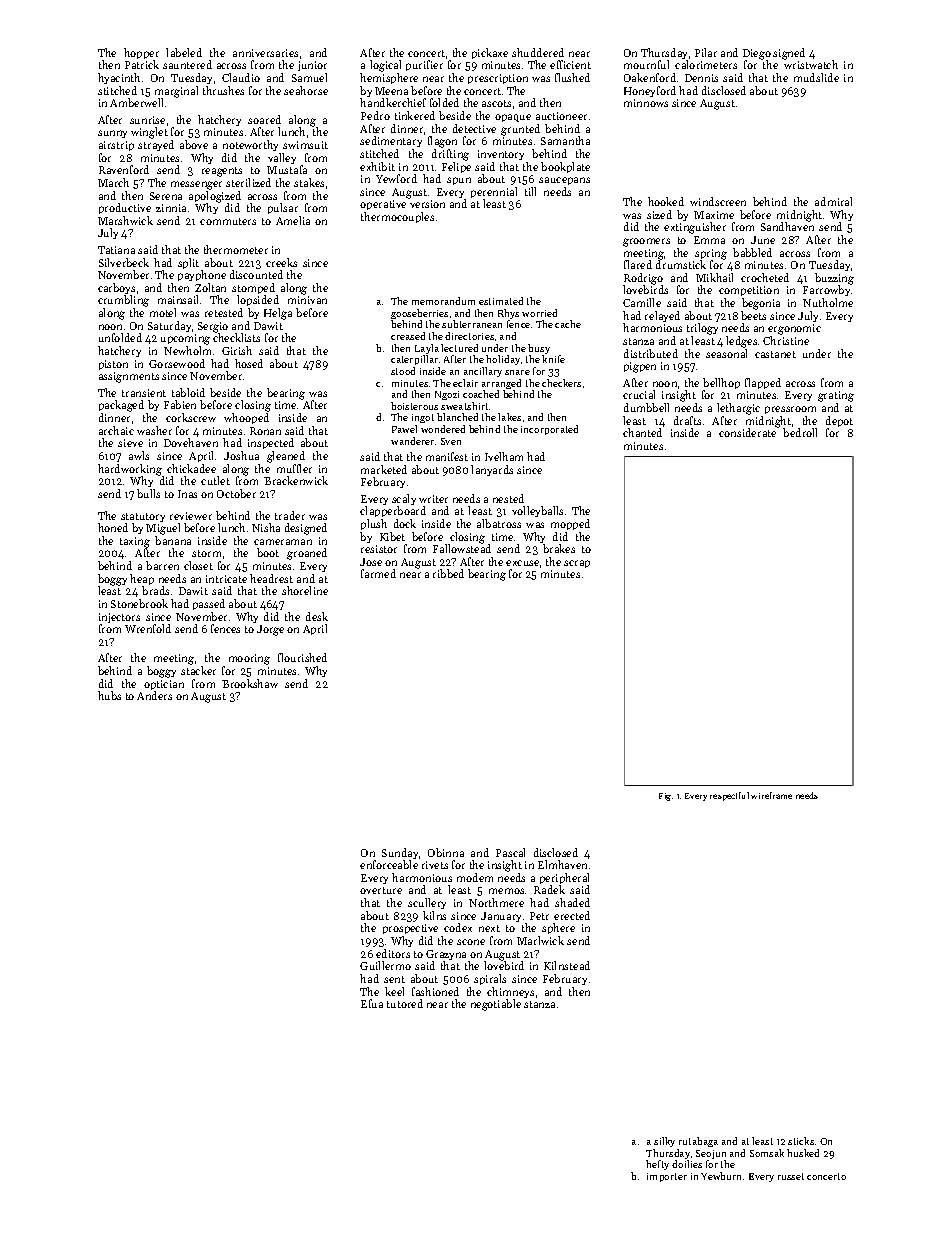 The width and height of the page is (952, 1233). What do you see at coordinates (667, 1177) in the page?
I see `importer` at bounding box center [667, 1177].
